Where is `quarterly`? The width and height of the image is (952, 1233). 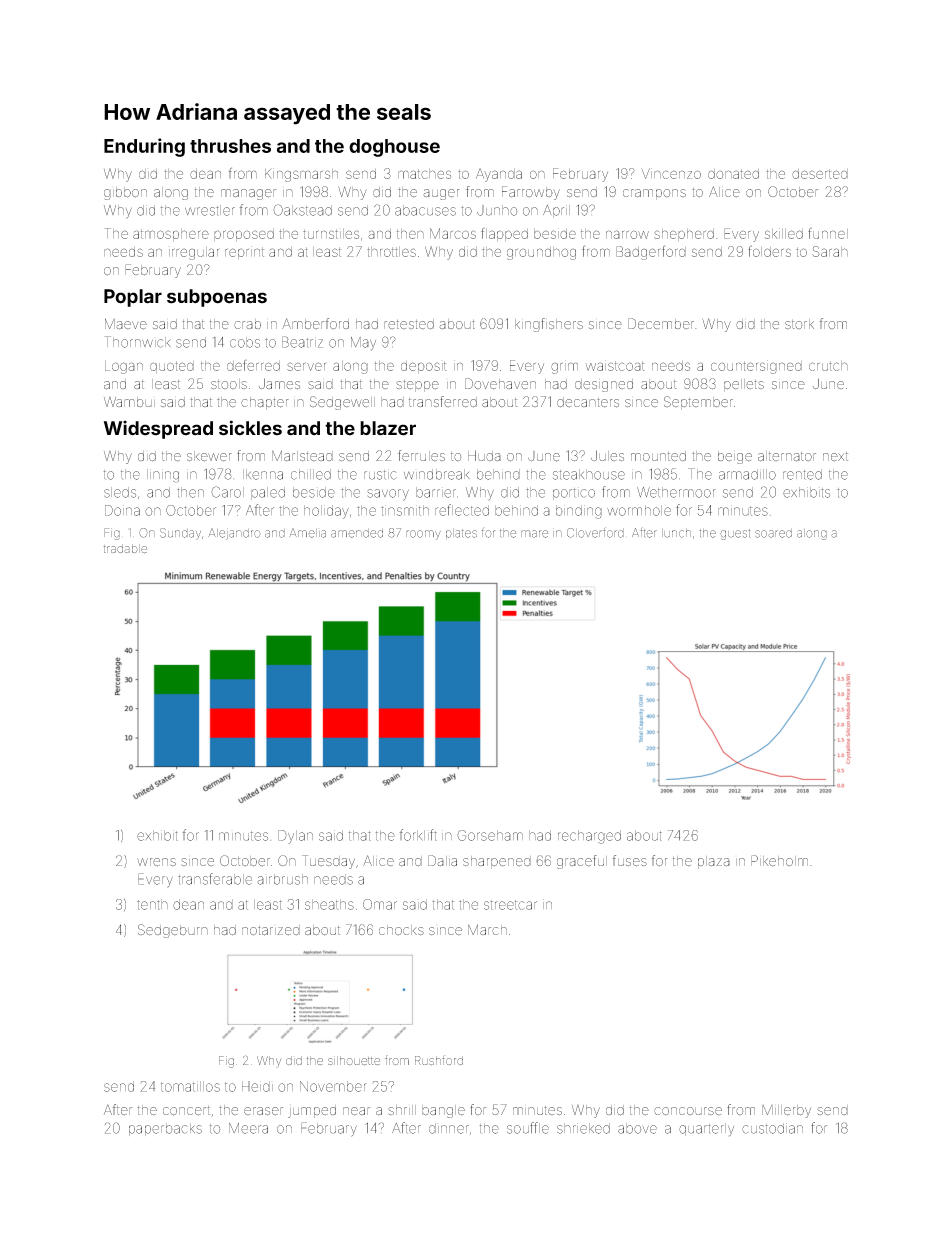
quarterly is located at coordinates (706, 1129).
